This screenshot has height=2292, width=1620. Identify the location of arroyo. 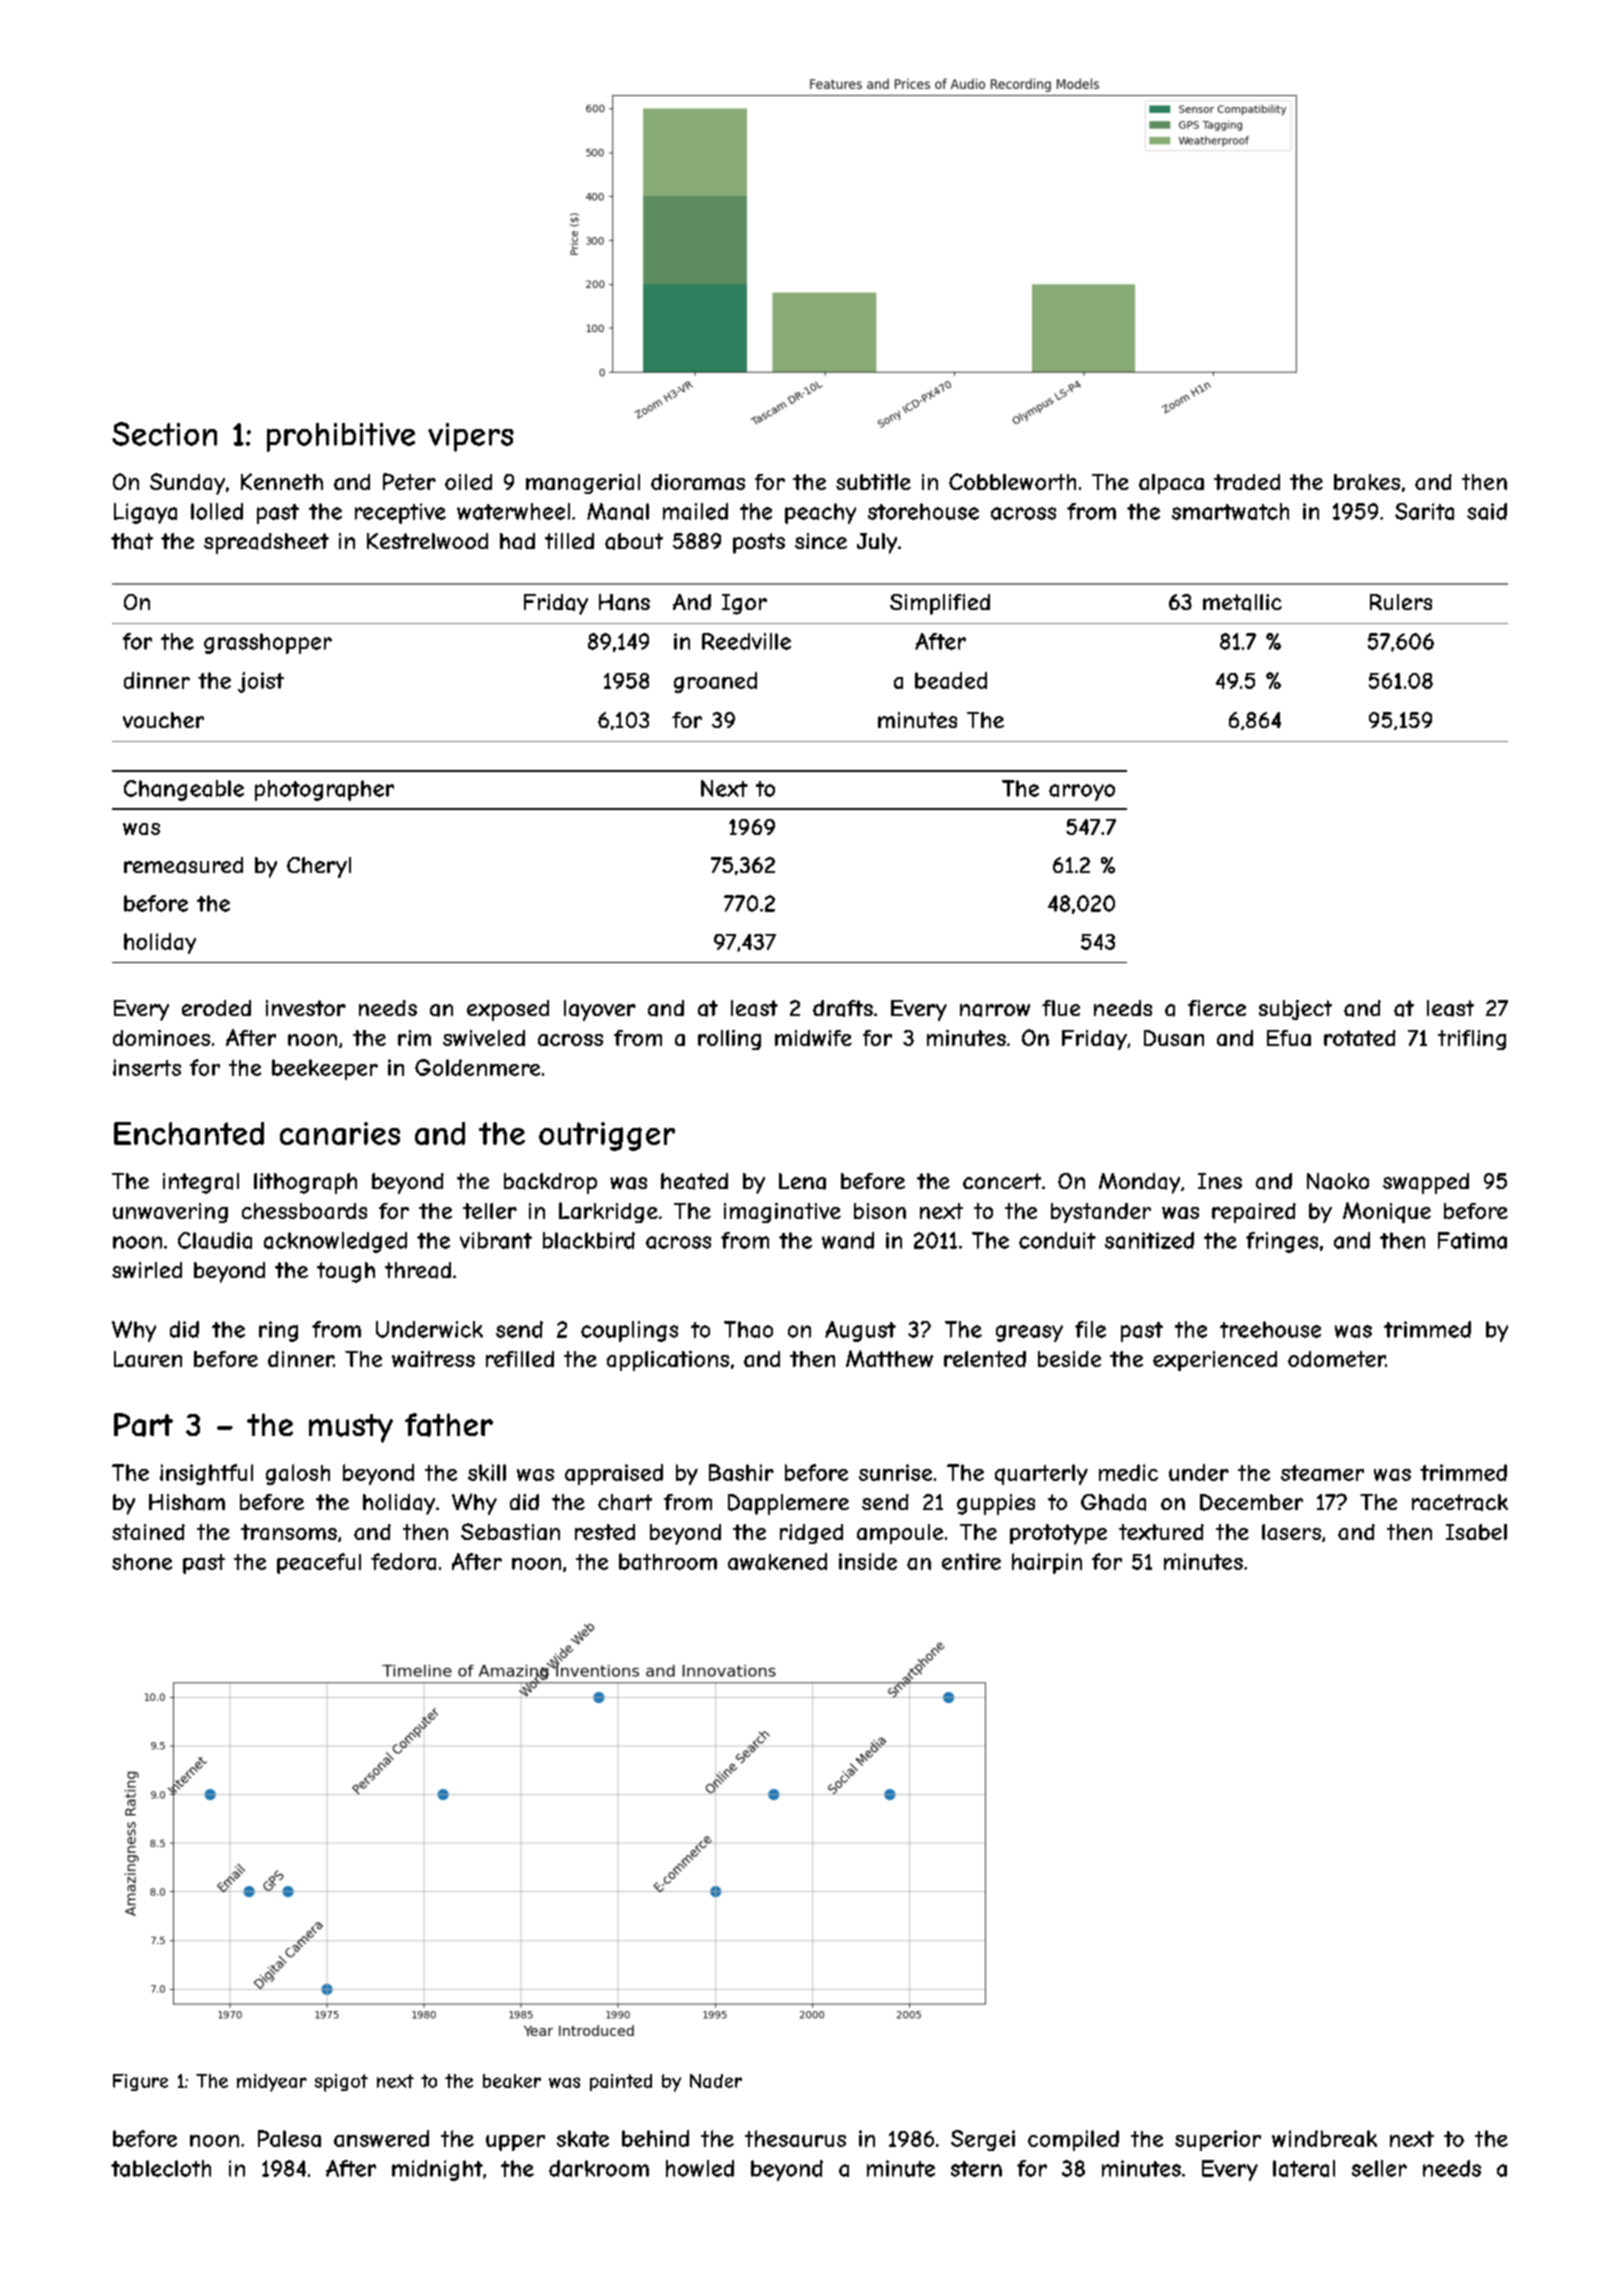
(1082, 792).
